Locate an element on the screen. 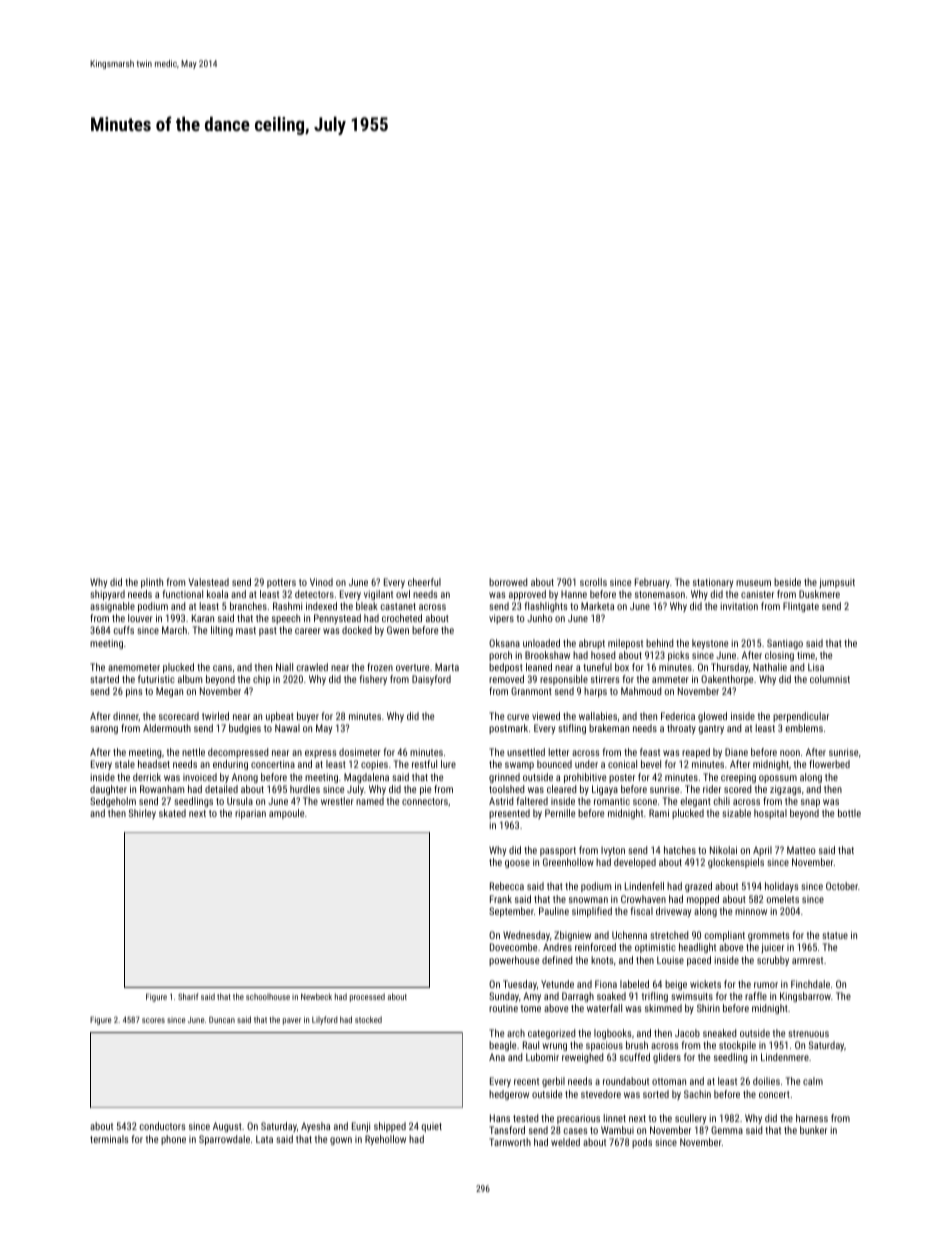 The height and width of the screenshot is (1233, 952). cheerful is located at coordinates (424, 582).
